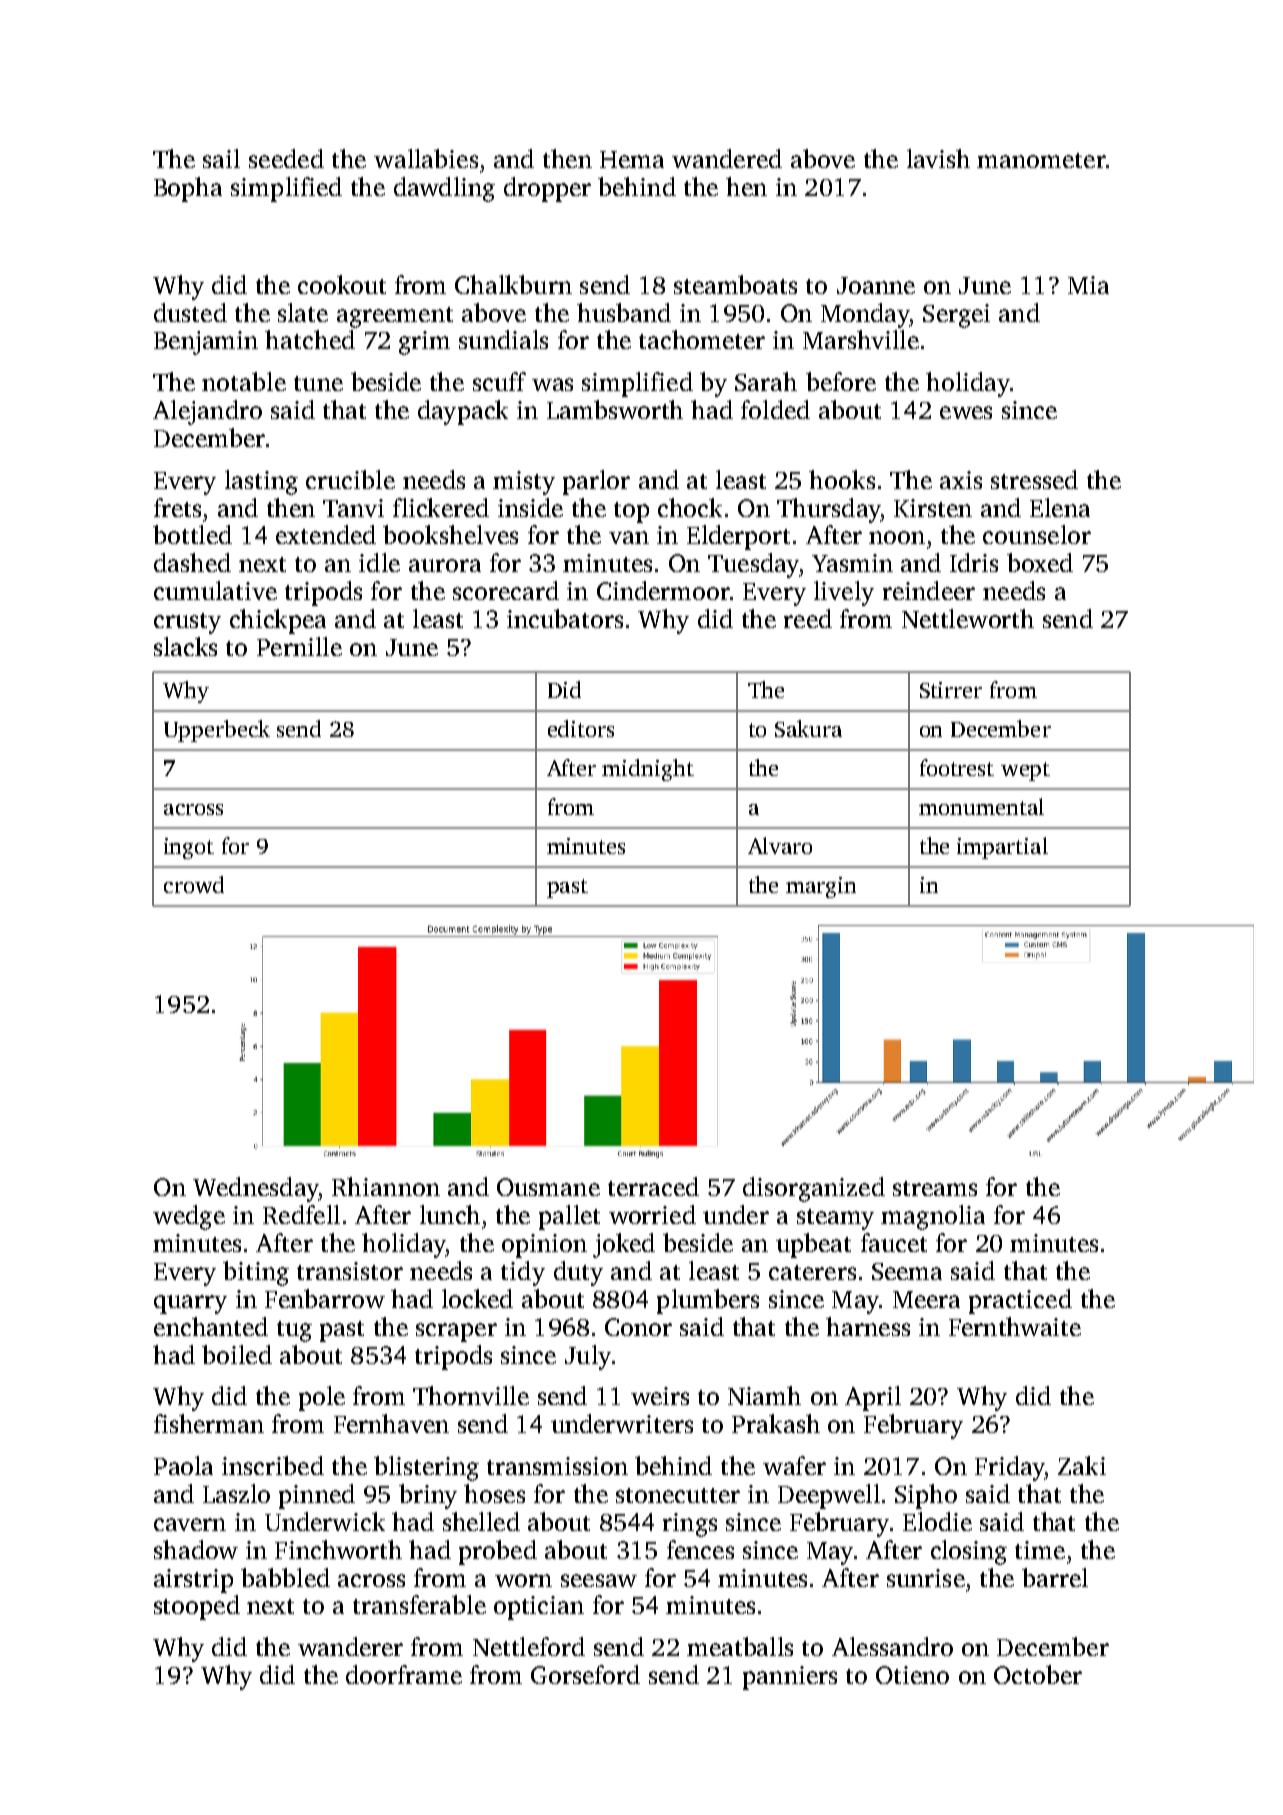 The height and width of the screenshot is (1815, 1283). Describe the element at coordinates (678, 1495) in the screenshot. I see `stonecutter` at that location.
